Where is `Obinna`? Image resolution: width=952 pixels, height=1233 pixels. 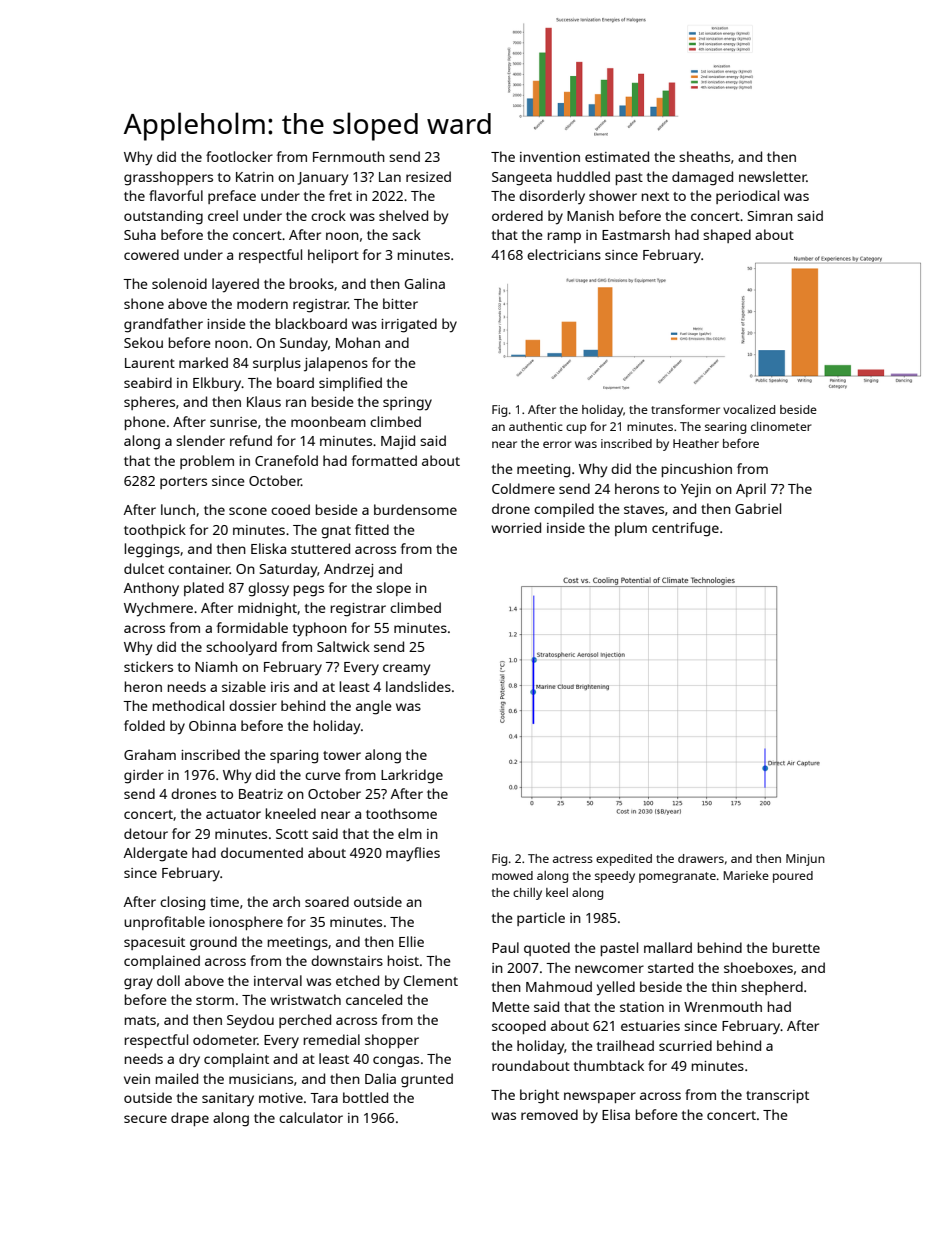 Obinna is located at coordinates (212, 725).
